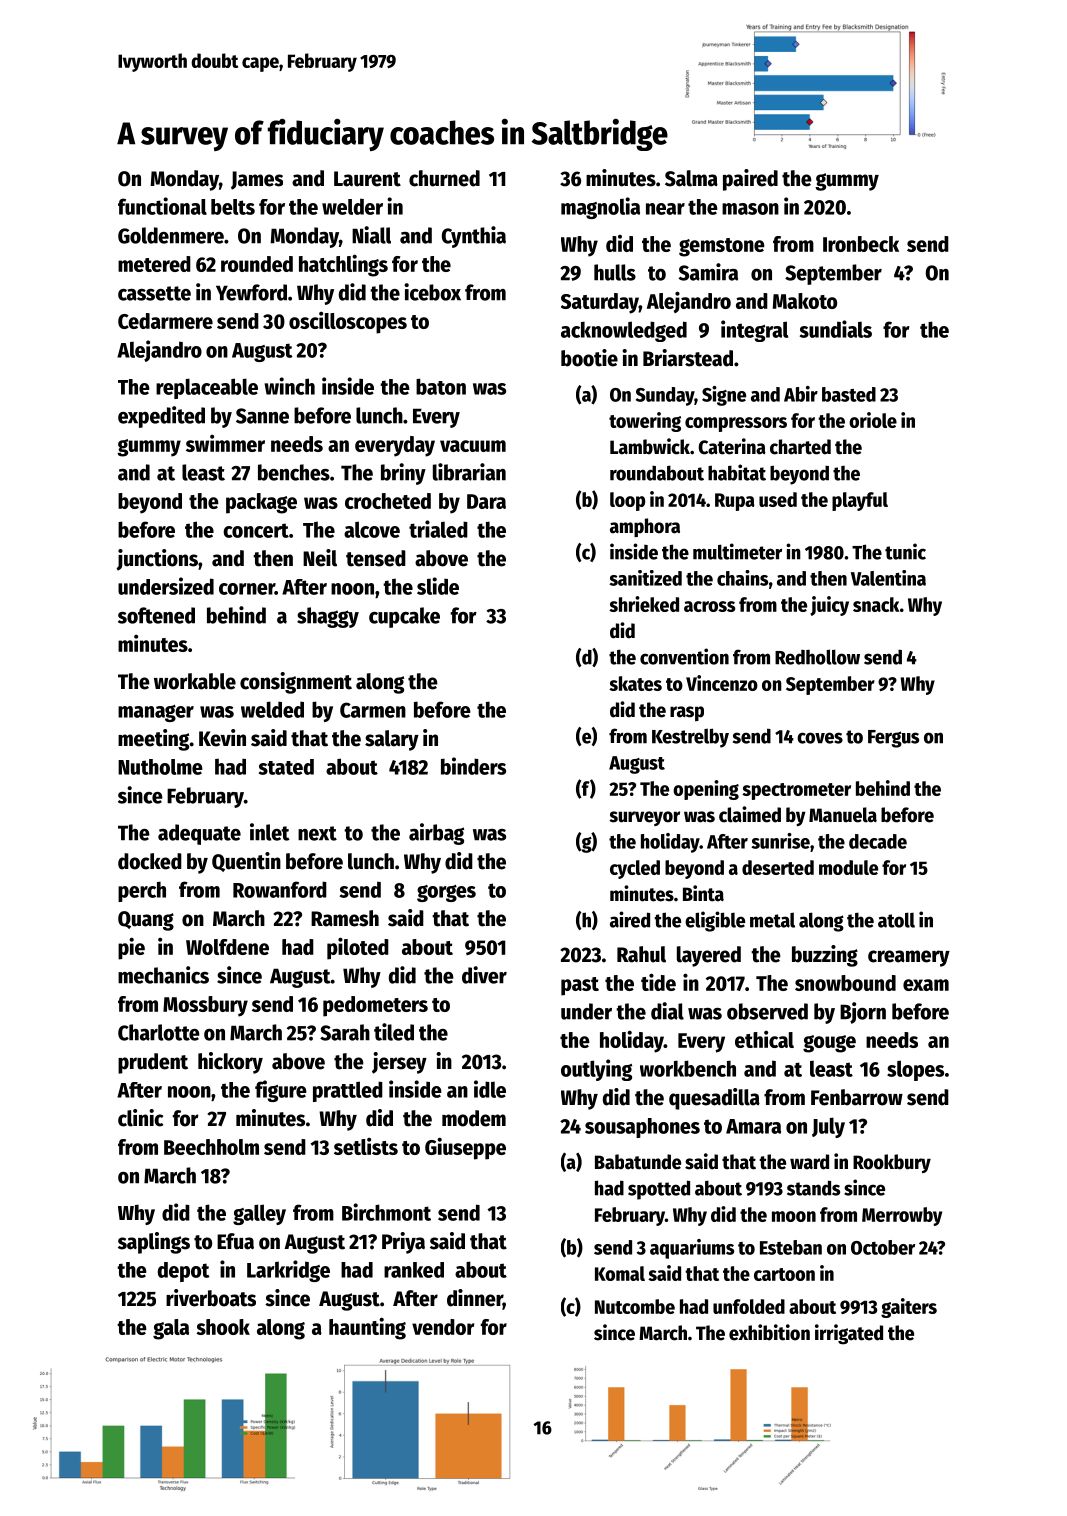  I want to click on diver, so click(484, 975).
